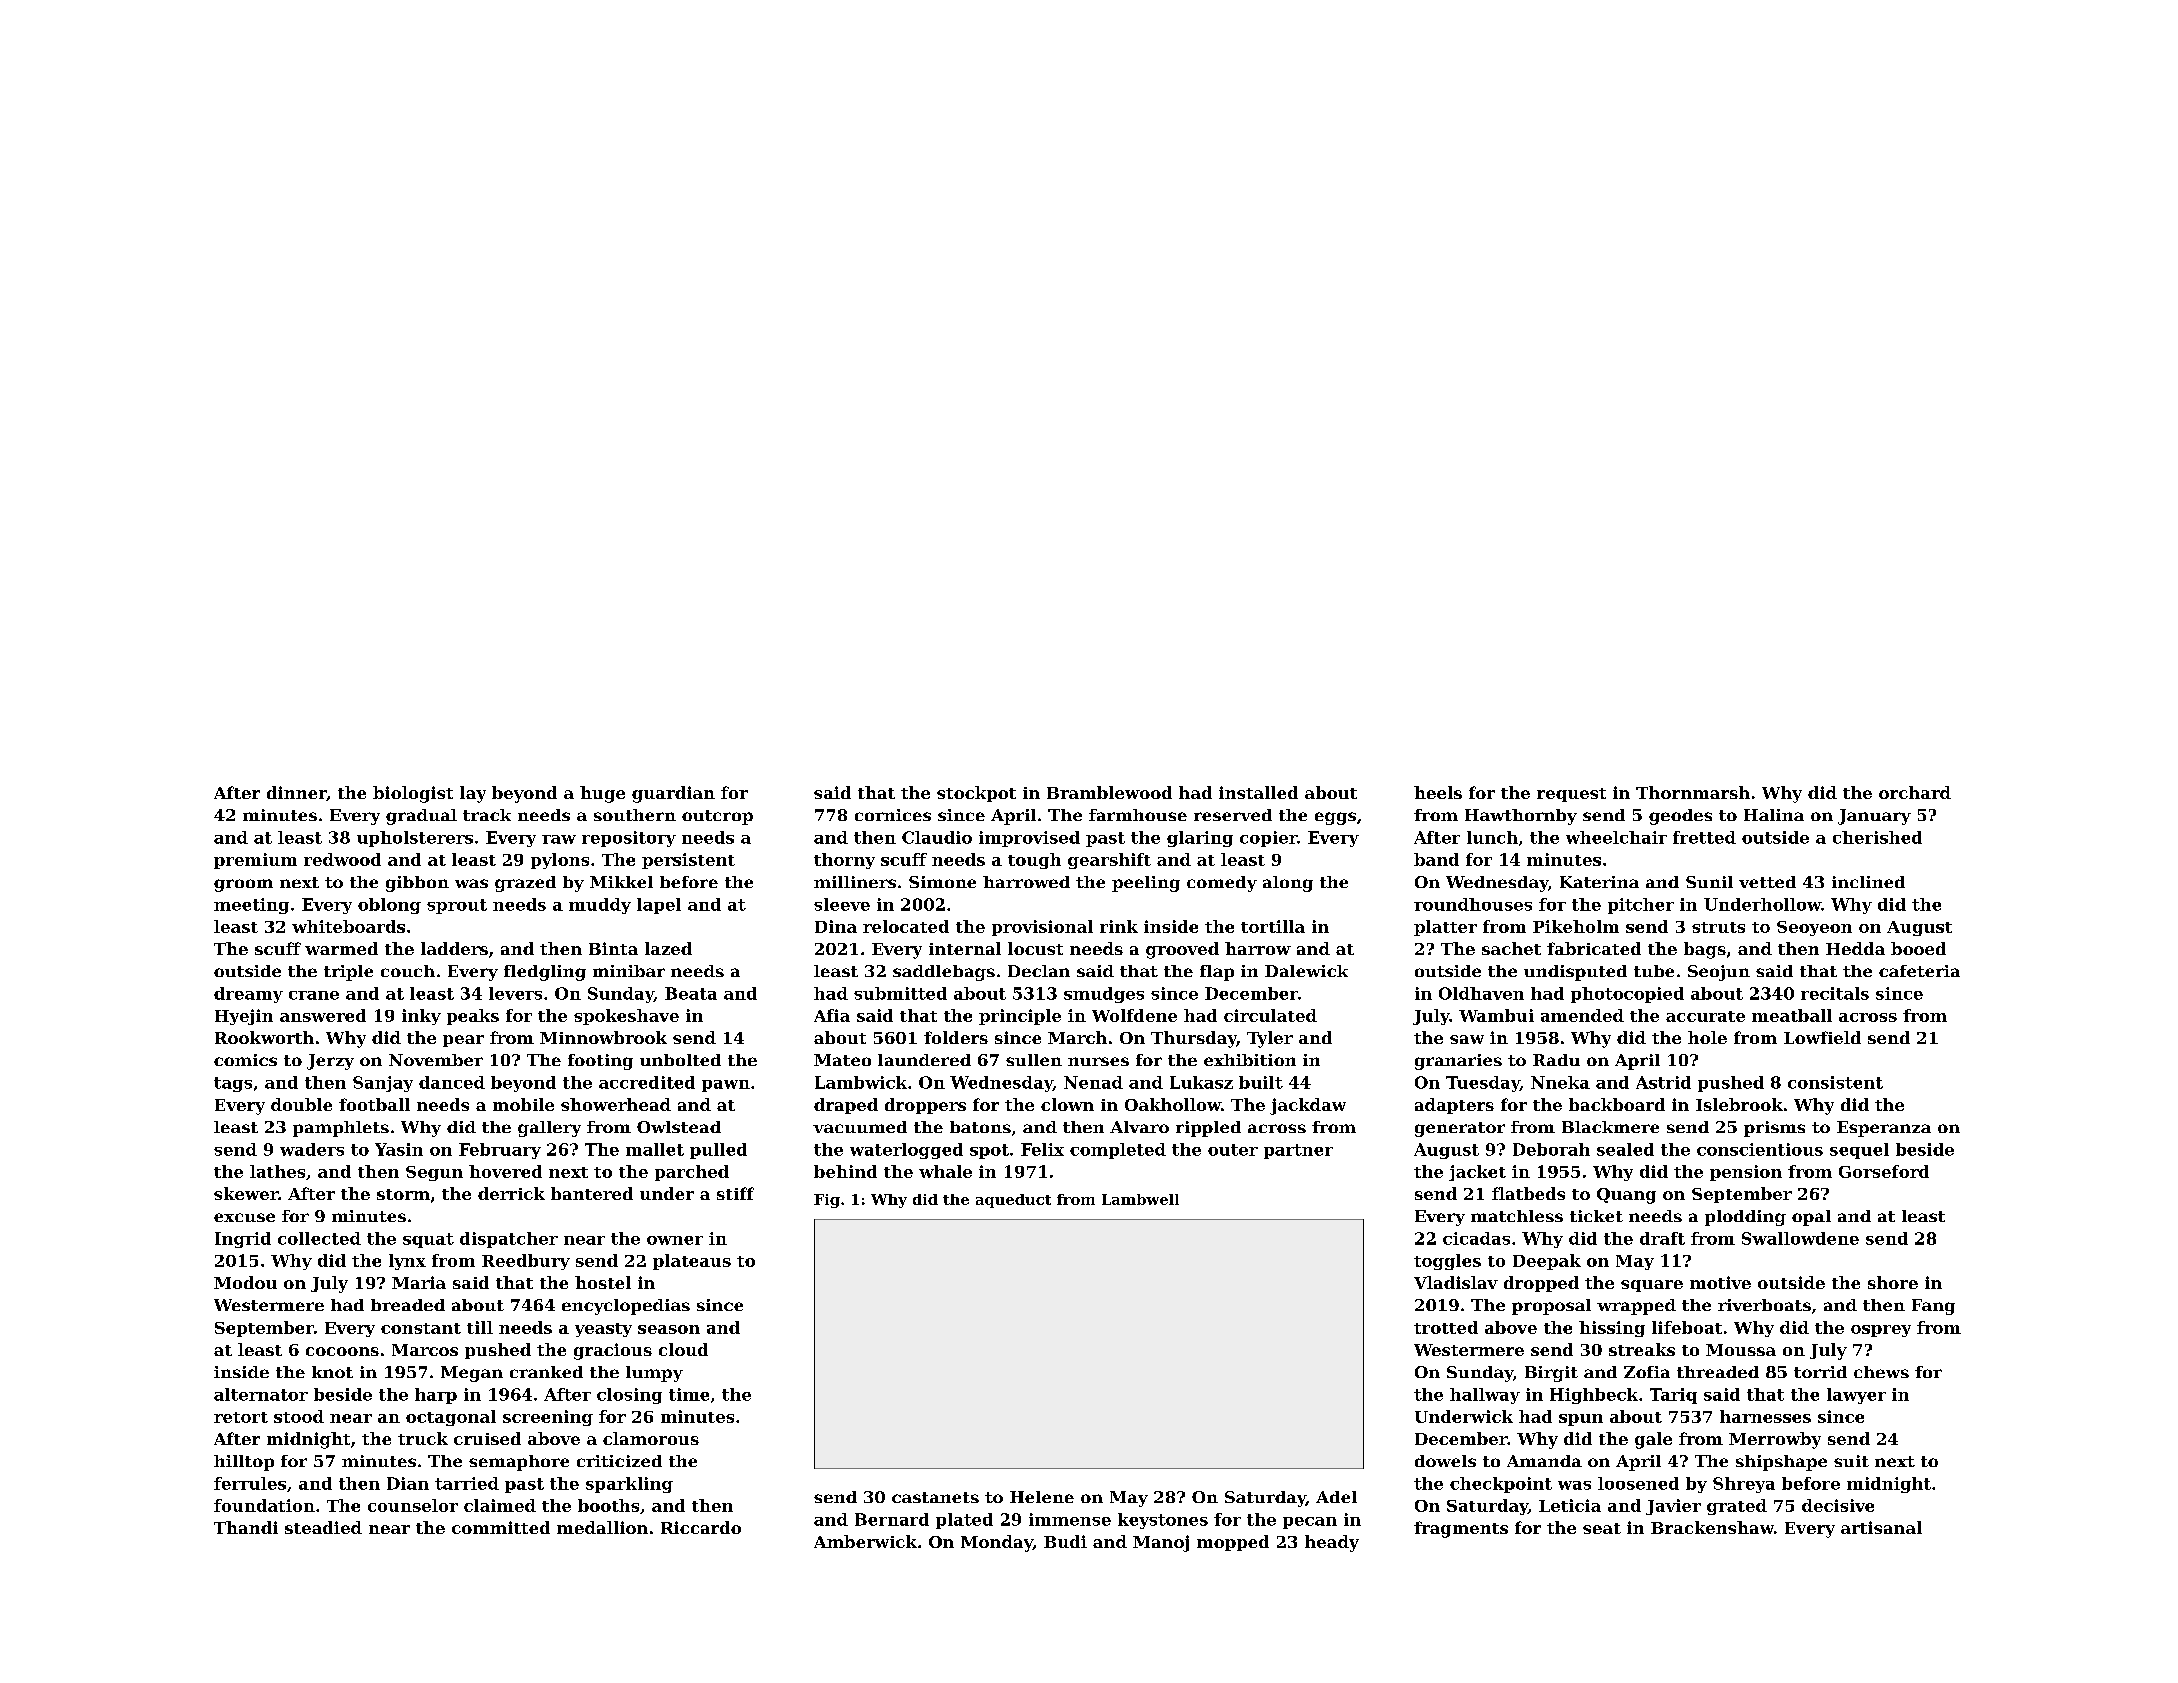 This screenshot has width=2178, height=1683. Describe the element at coordinates (413, 794) in the screenshot. I see `biologist` at that location.
